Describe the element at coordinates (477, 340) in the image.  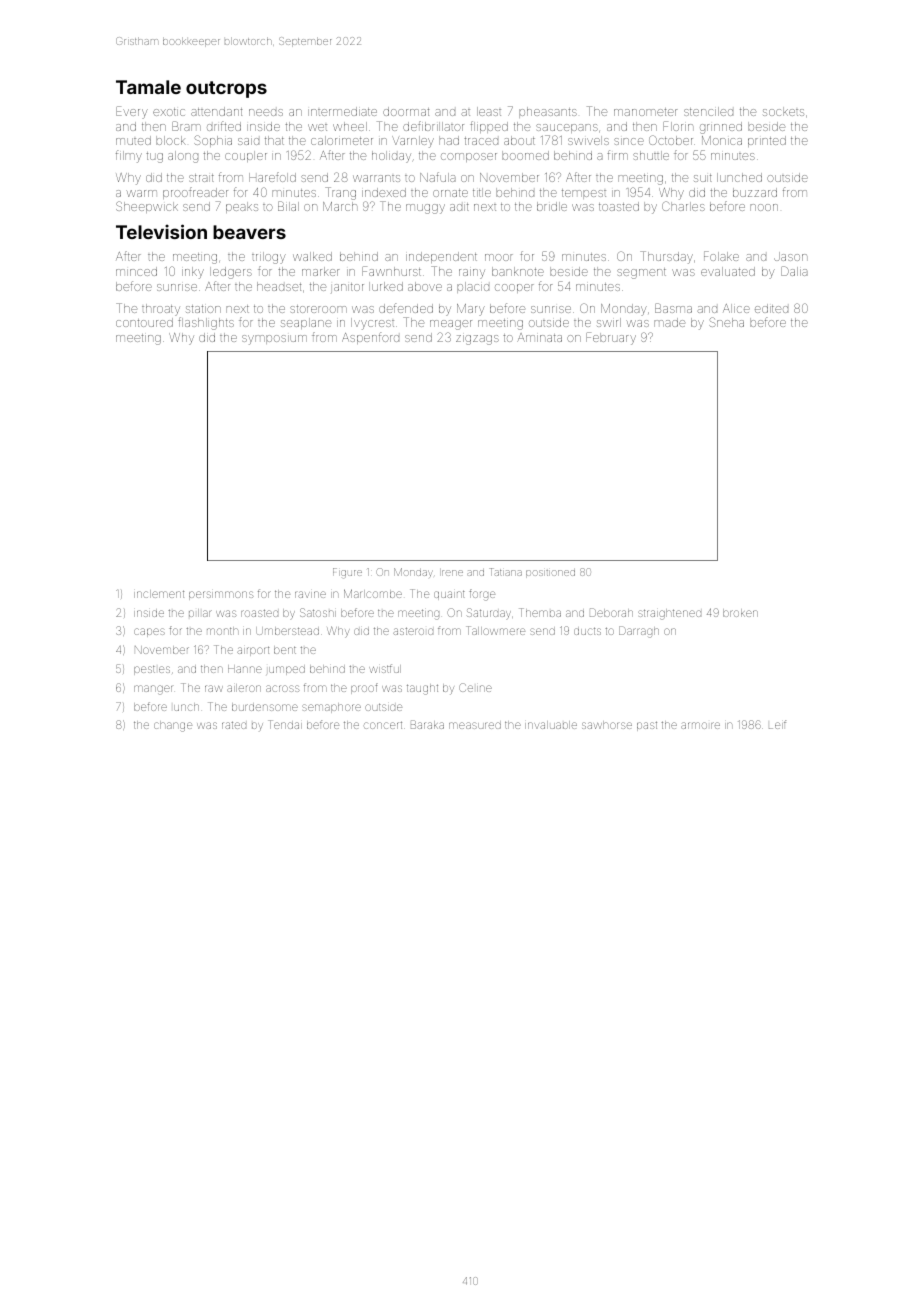
I see `zigzags` at that location.
